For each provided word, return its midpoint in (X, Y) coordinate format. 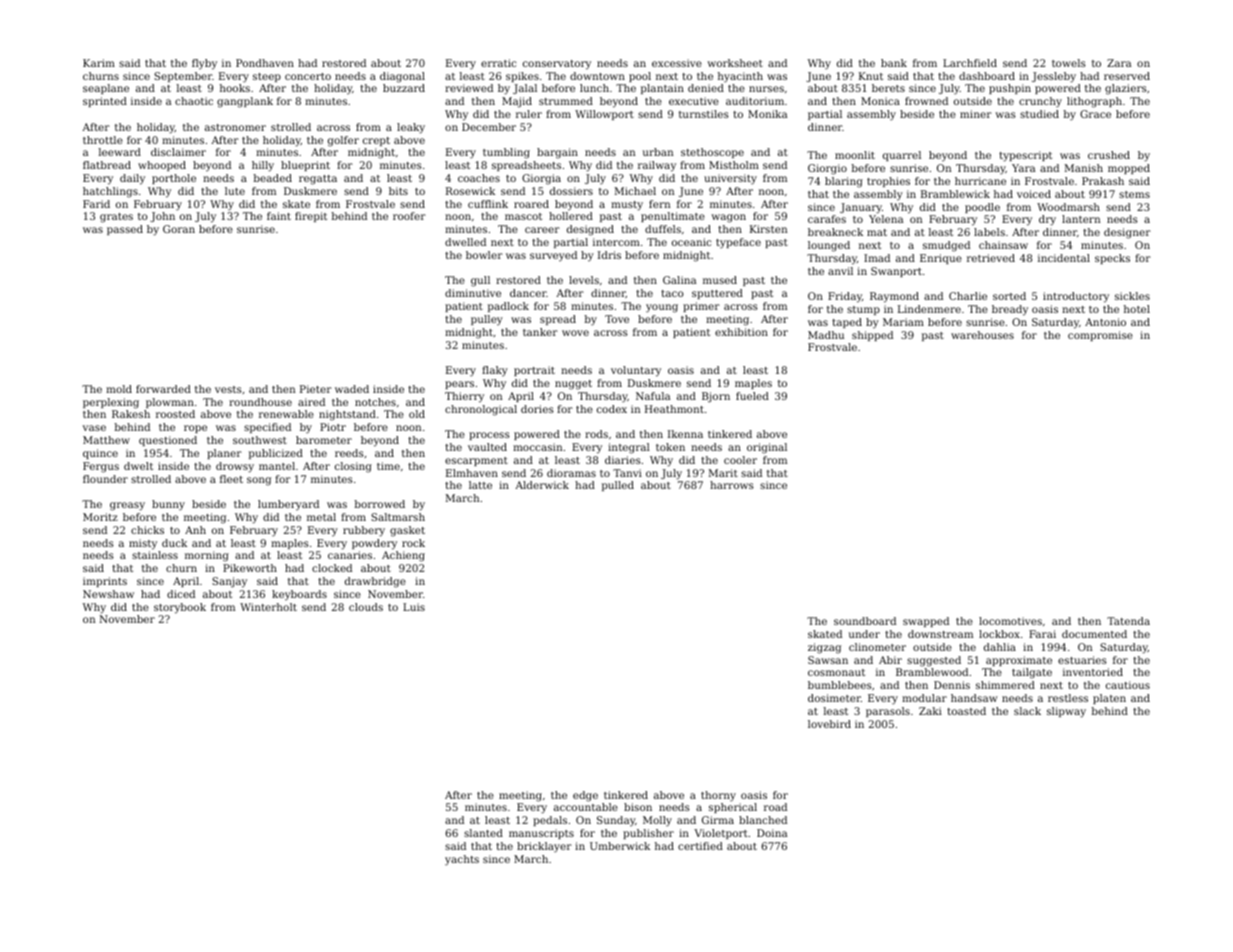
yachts (462, 860)
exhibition (741, 332)
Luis (414, 607)
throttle (103, 140)
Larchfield (970, 63)
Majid (517, 102)
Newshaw (108, 594)
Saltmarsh (398, 517)
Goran (179, 229)
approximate (1019, 661)
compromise (1100, 336)
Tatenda (1128, 621)
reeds (349, 453)
